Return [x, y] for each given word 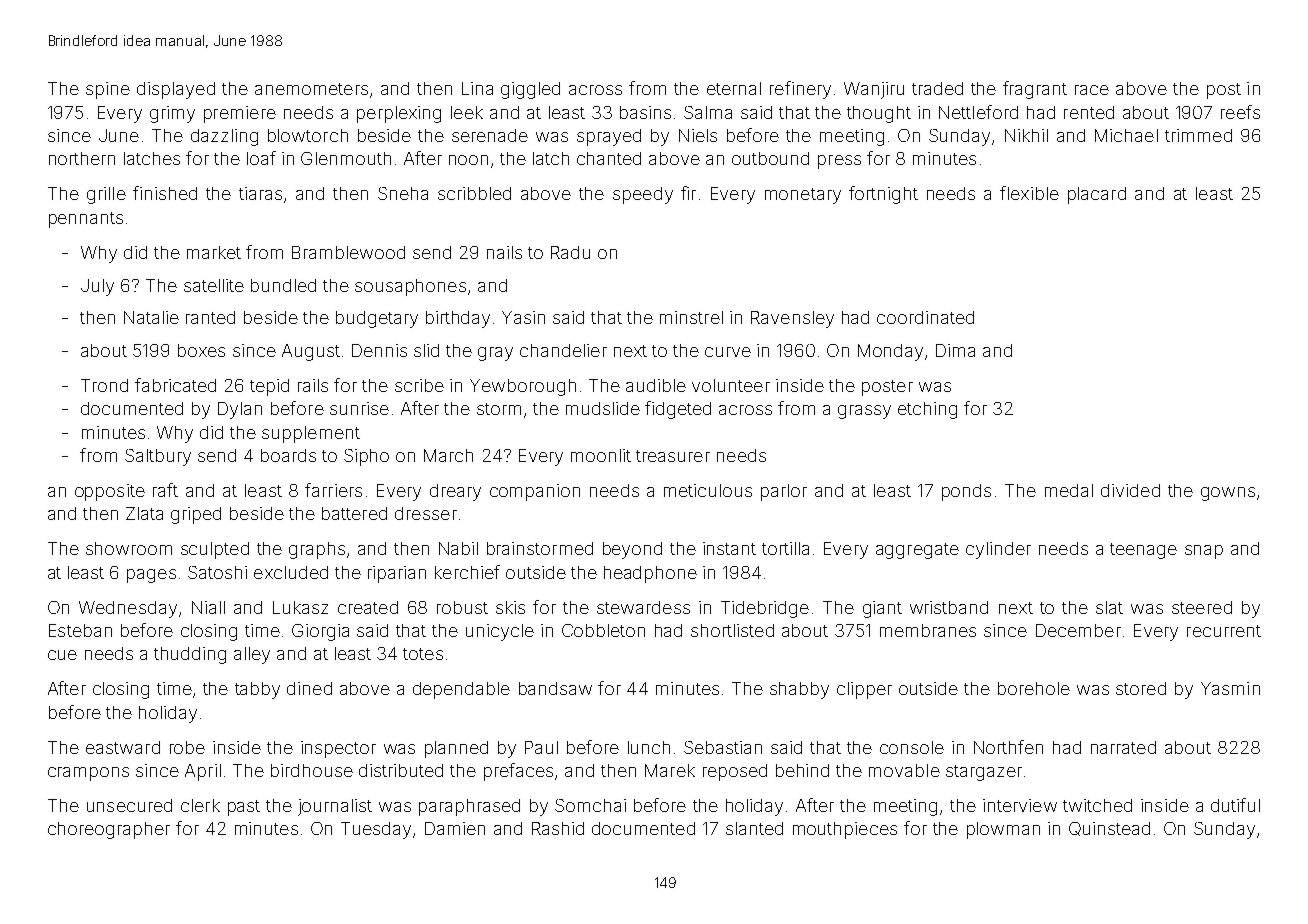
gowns [1228, 494]
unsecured [129, 805]
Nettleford [978, 112]
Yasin [523, 317]
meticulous [708, 490]
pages [151, 576]
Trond [104, 385]
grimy [172, 114]
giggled [530, 90]
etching [927, 410]
